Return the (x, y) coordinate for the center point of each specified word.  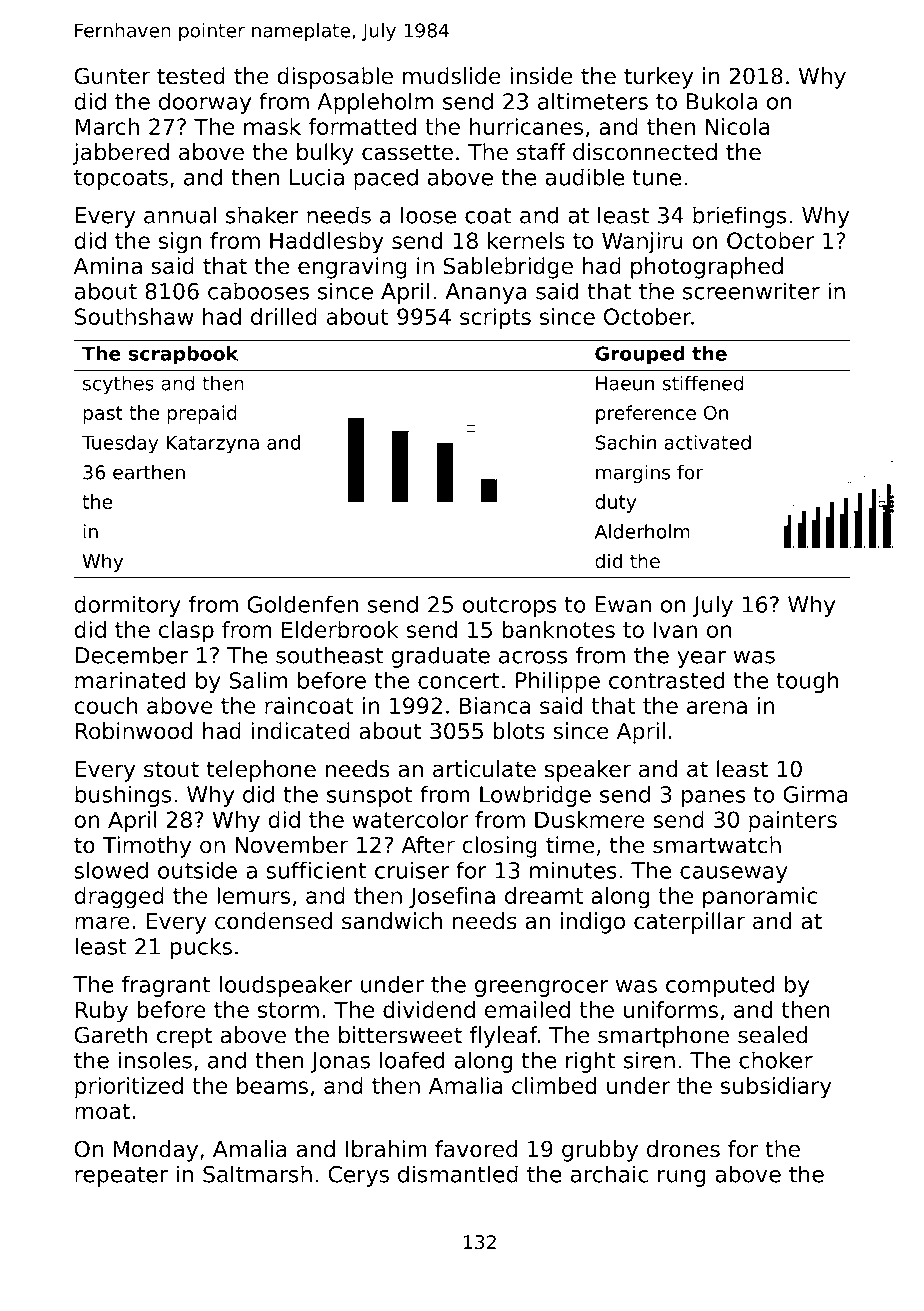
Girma (815, 794)
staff (541, 152)
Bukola (722, 101)
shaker (262, 215)
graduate (441, 657)
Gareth (110, 1035)
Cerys (358, 1176)
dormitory (127, 606)
